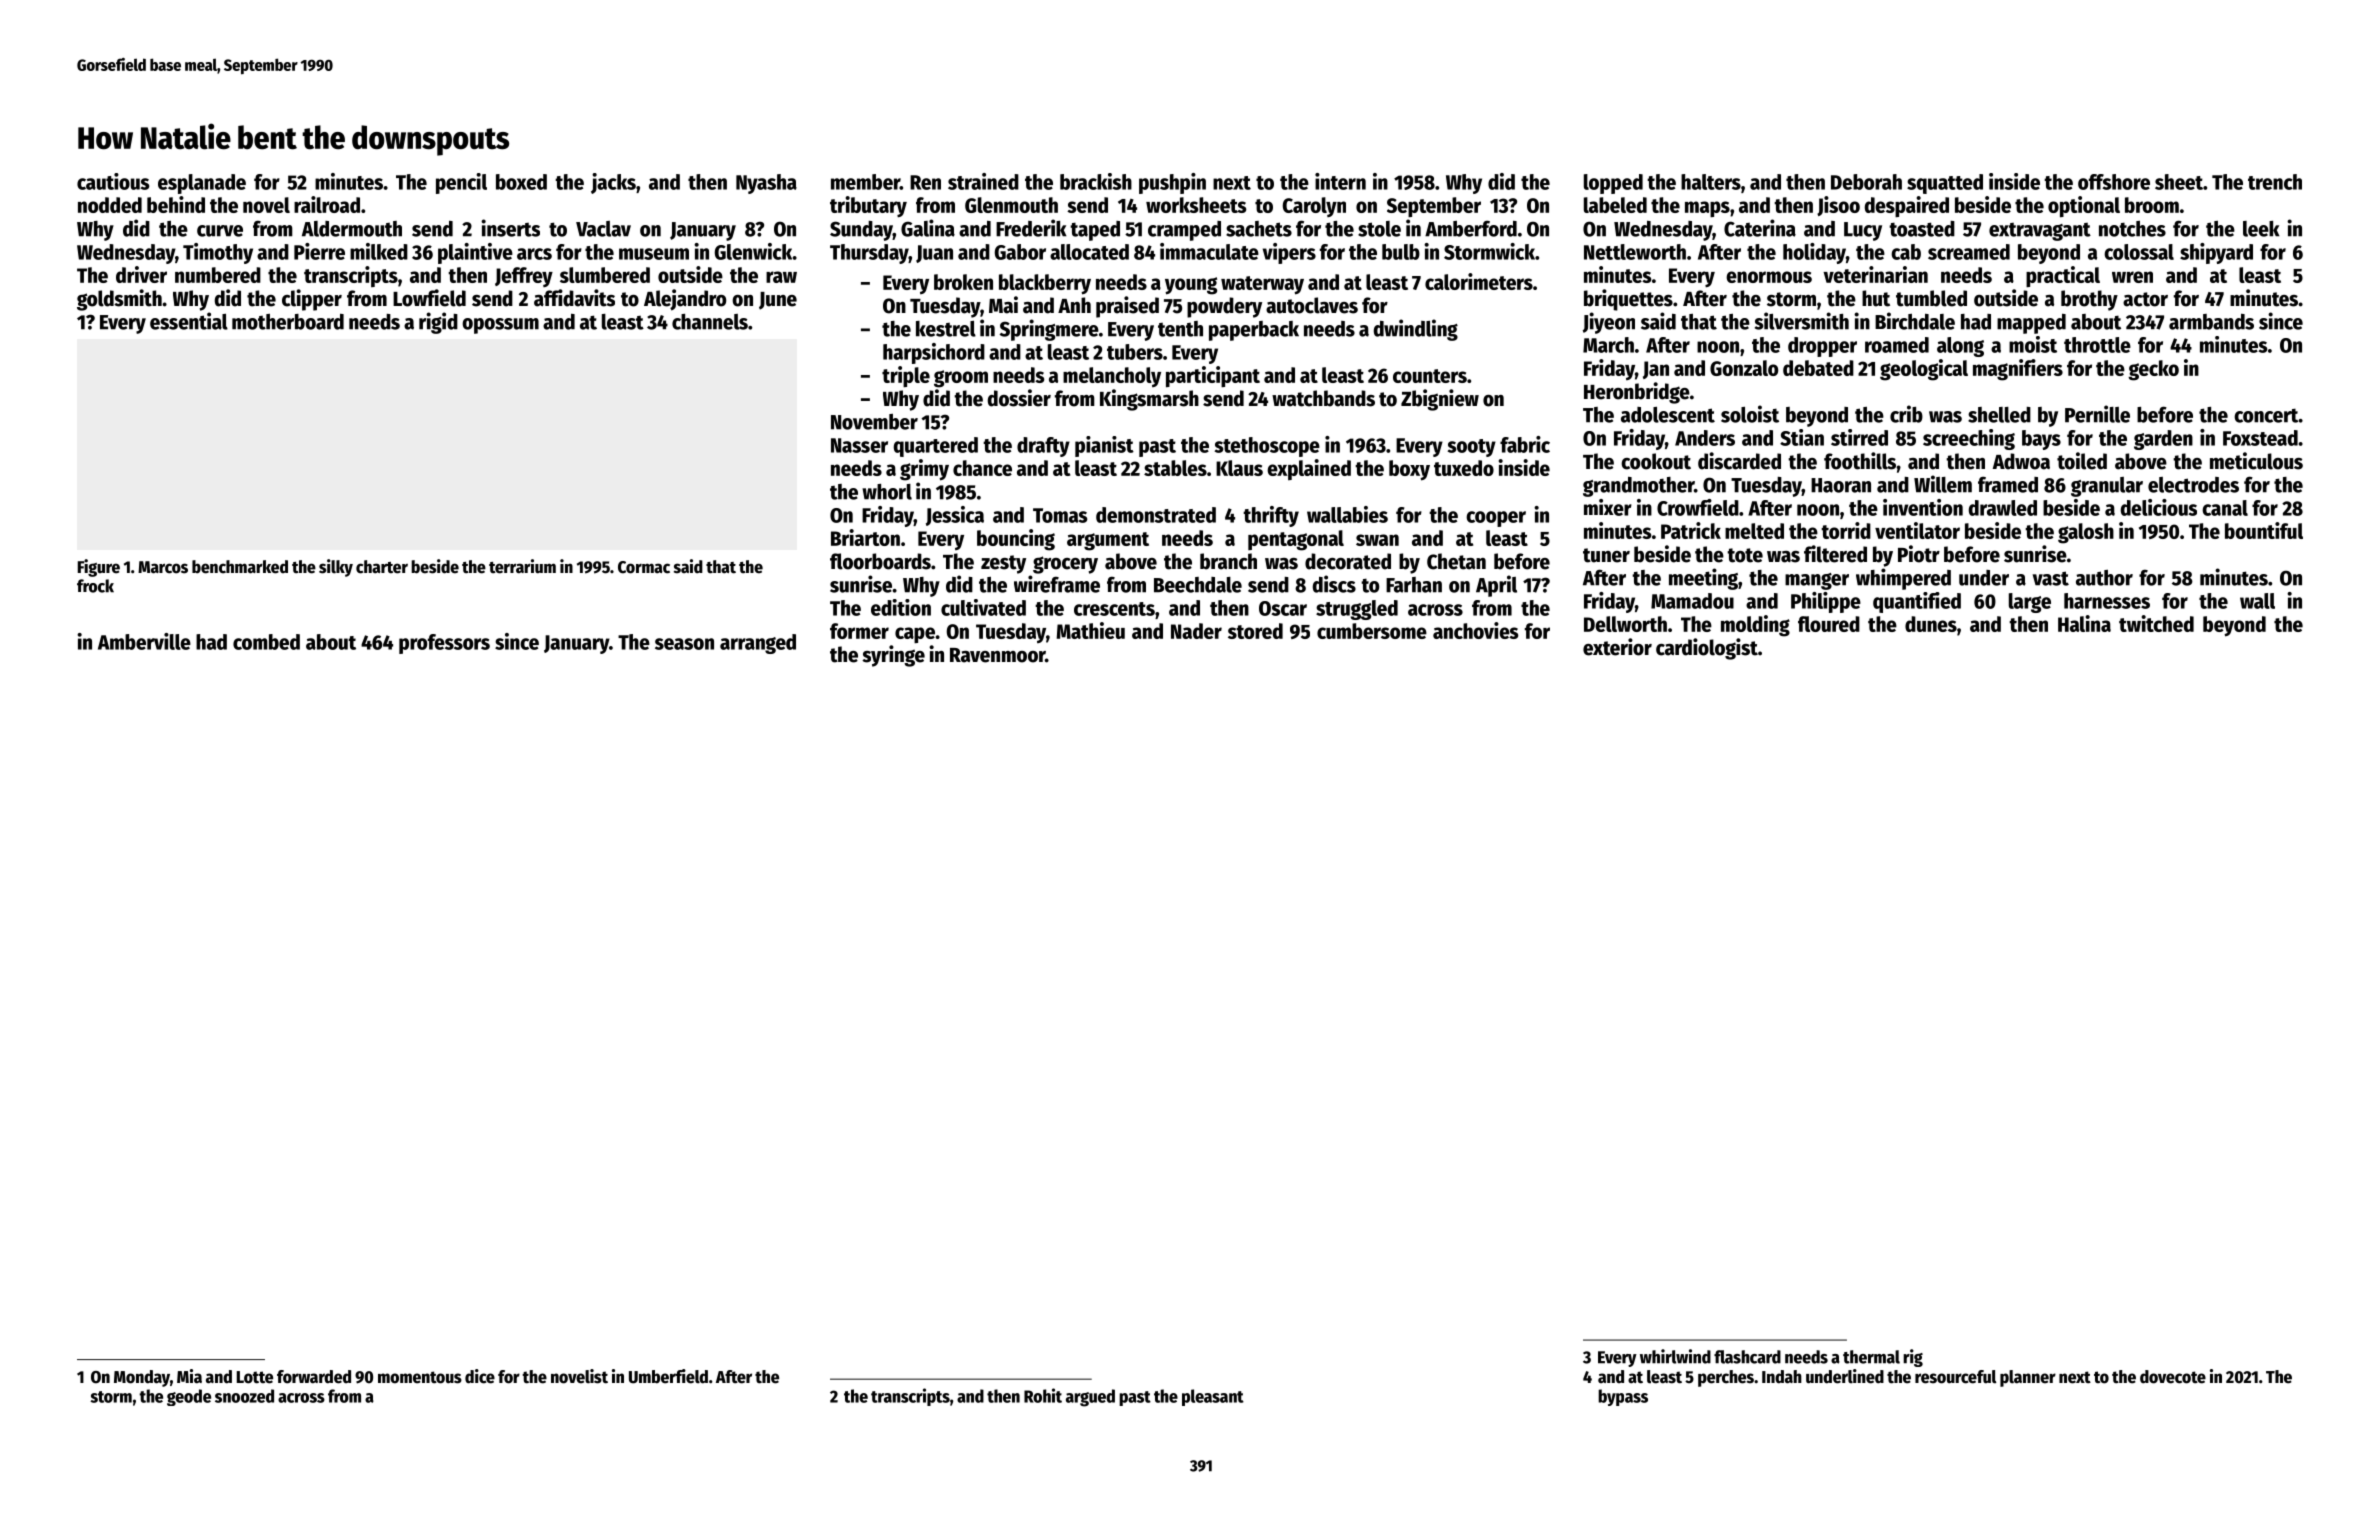 This image has height=1540, width=2380. I want to click on cardiologist, so click(1707, 649).
